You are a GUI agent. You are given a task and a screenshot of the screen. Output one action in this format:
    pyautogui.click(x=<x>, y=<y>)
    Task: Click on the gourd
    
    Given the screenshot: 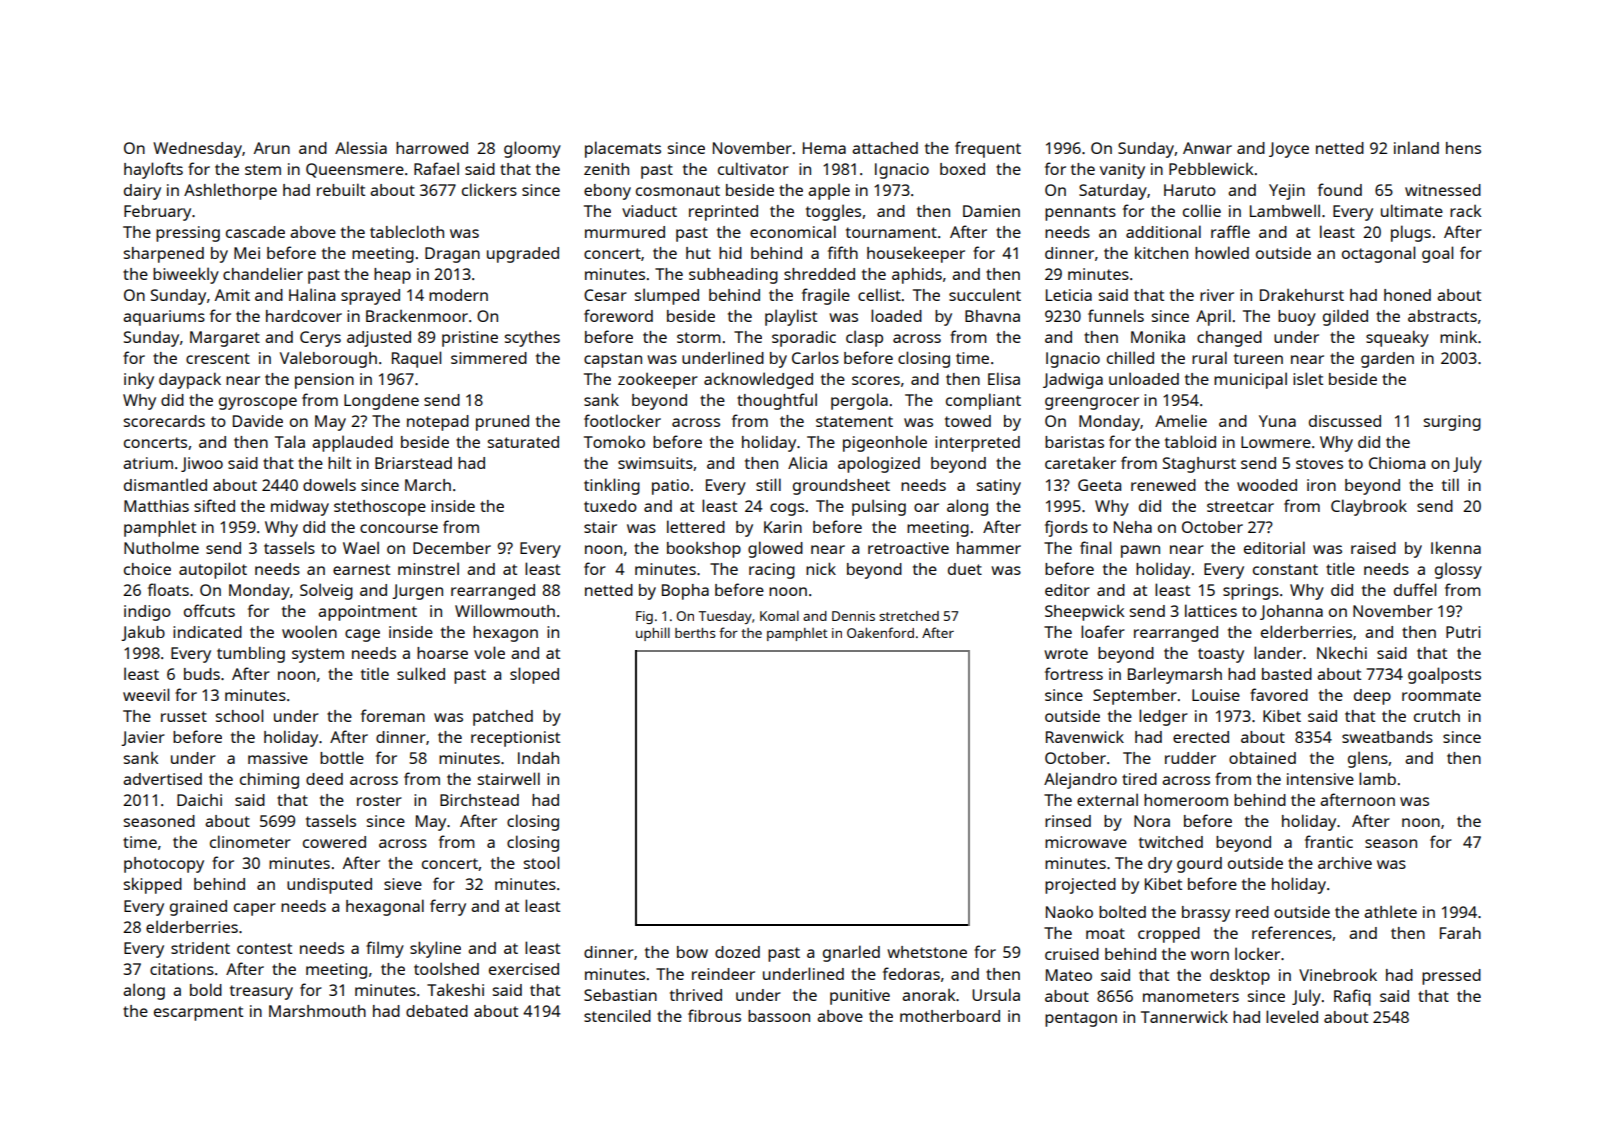 What is the action you would take?
    pyautogui.click(x=1199, y=865)
